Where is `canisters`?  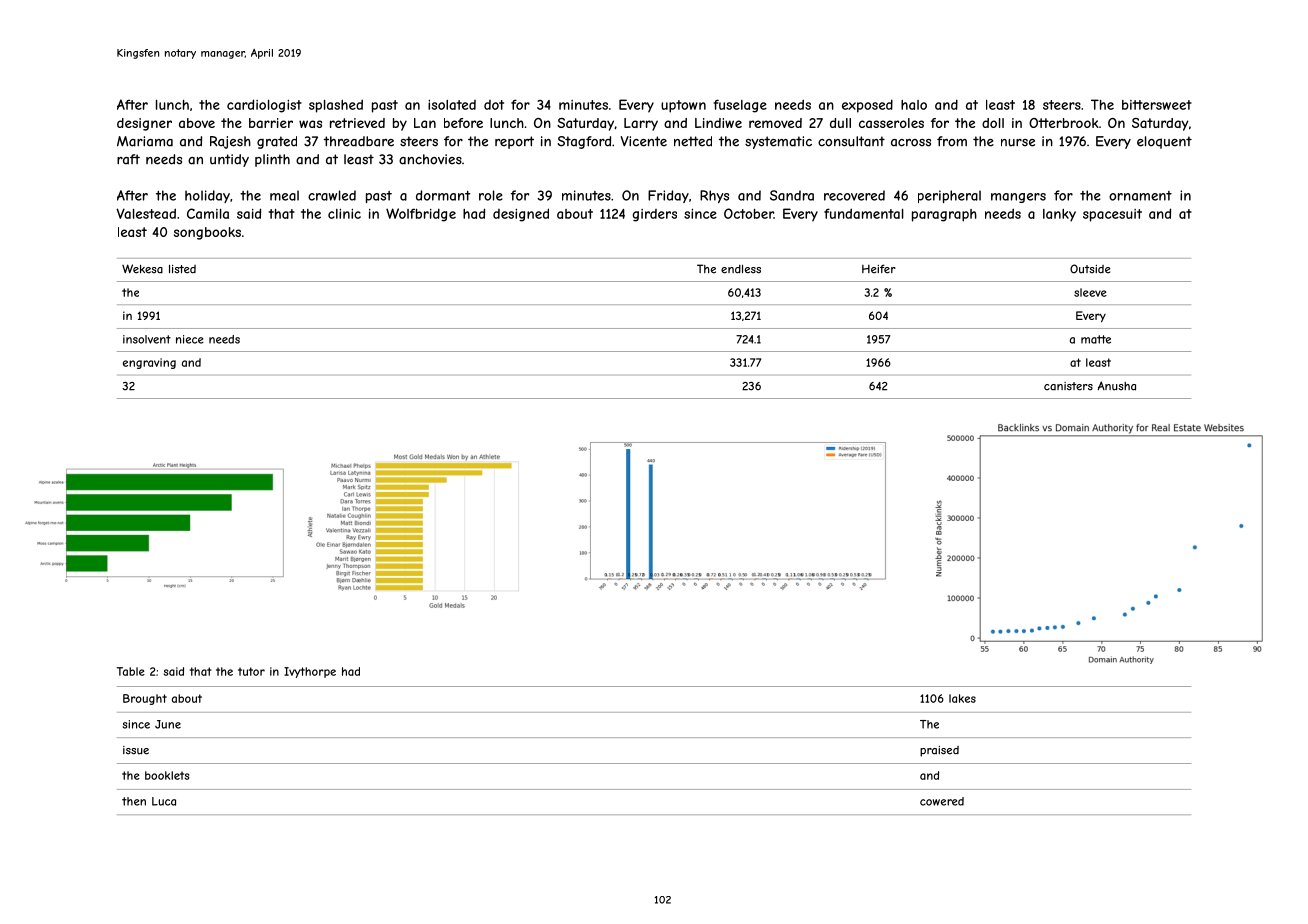 canisters is located at coordinates (1068, 386).
